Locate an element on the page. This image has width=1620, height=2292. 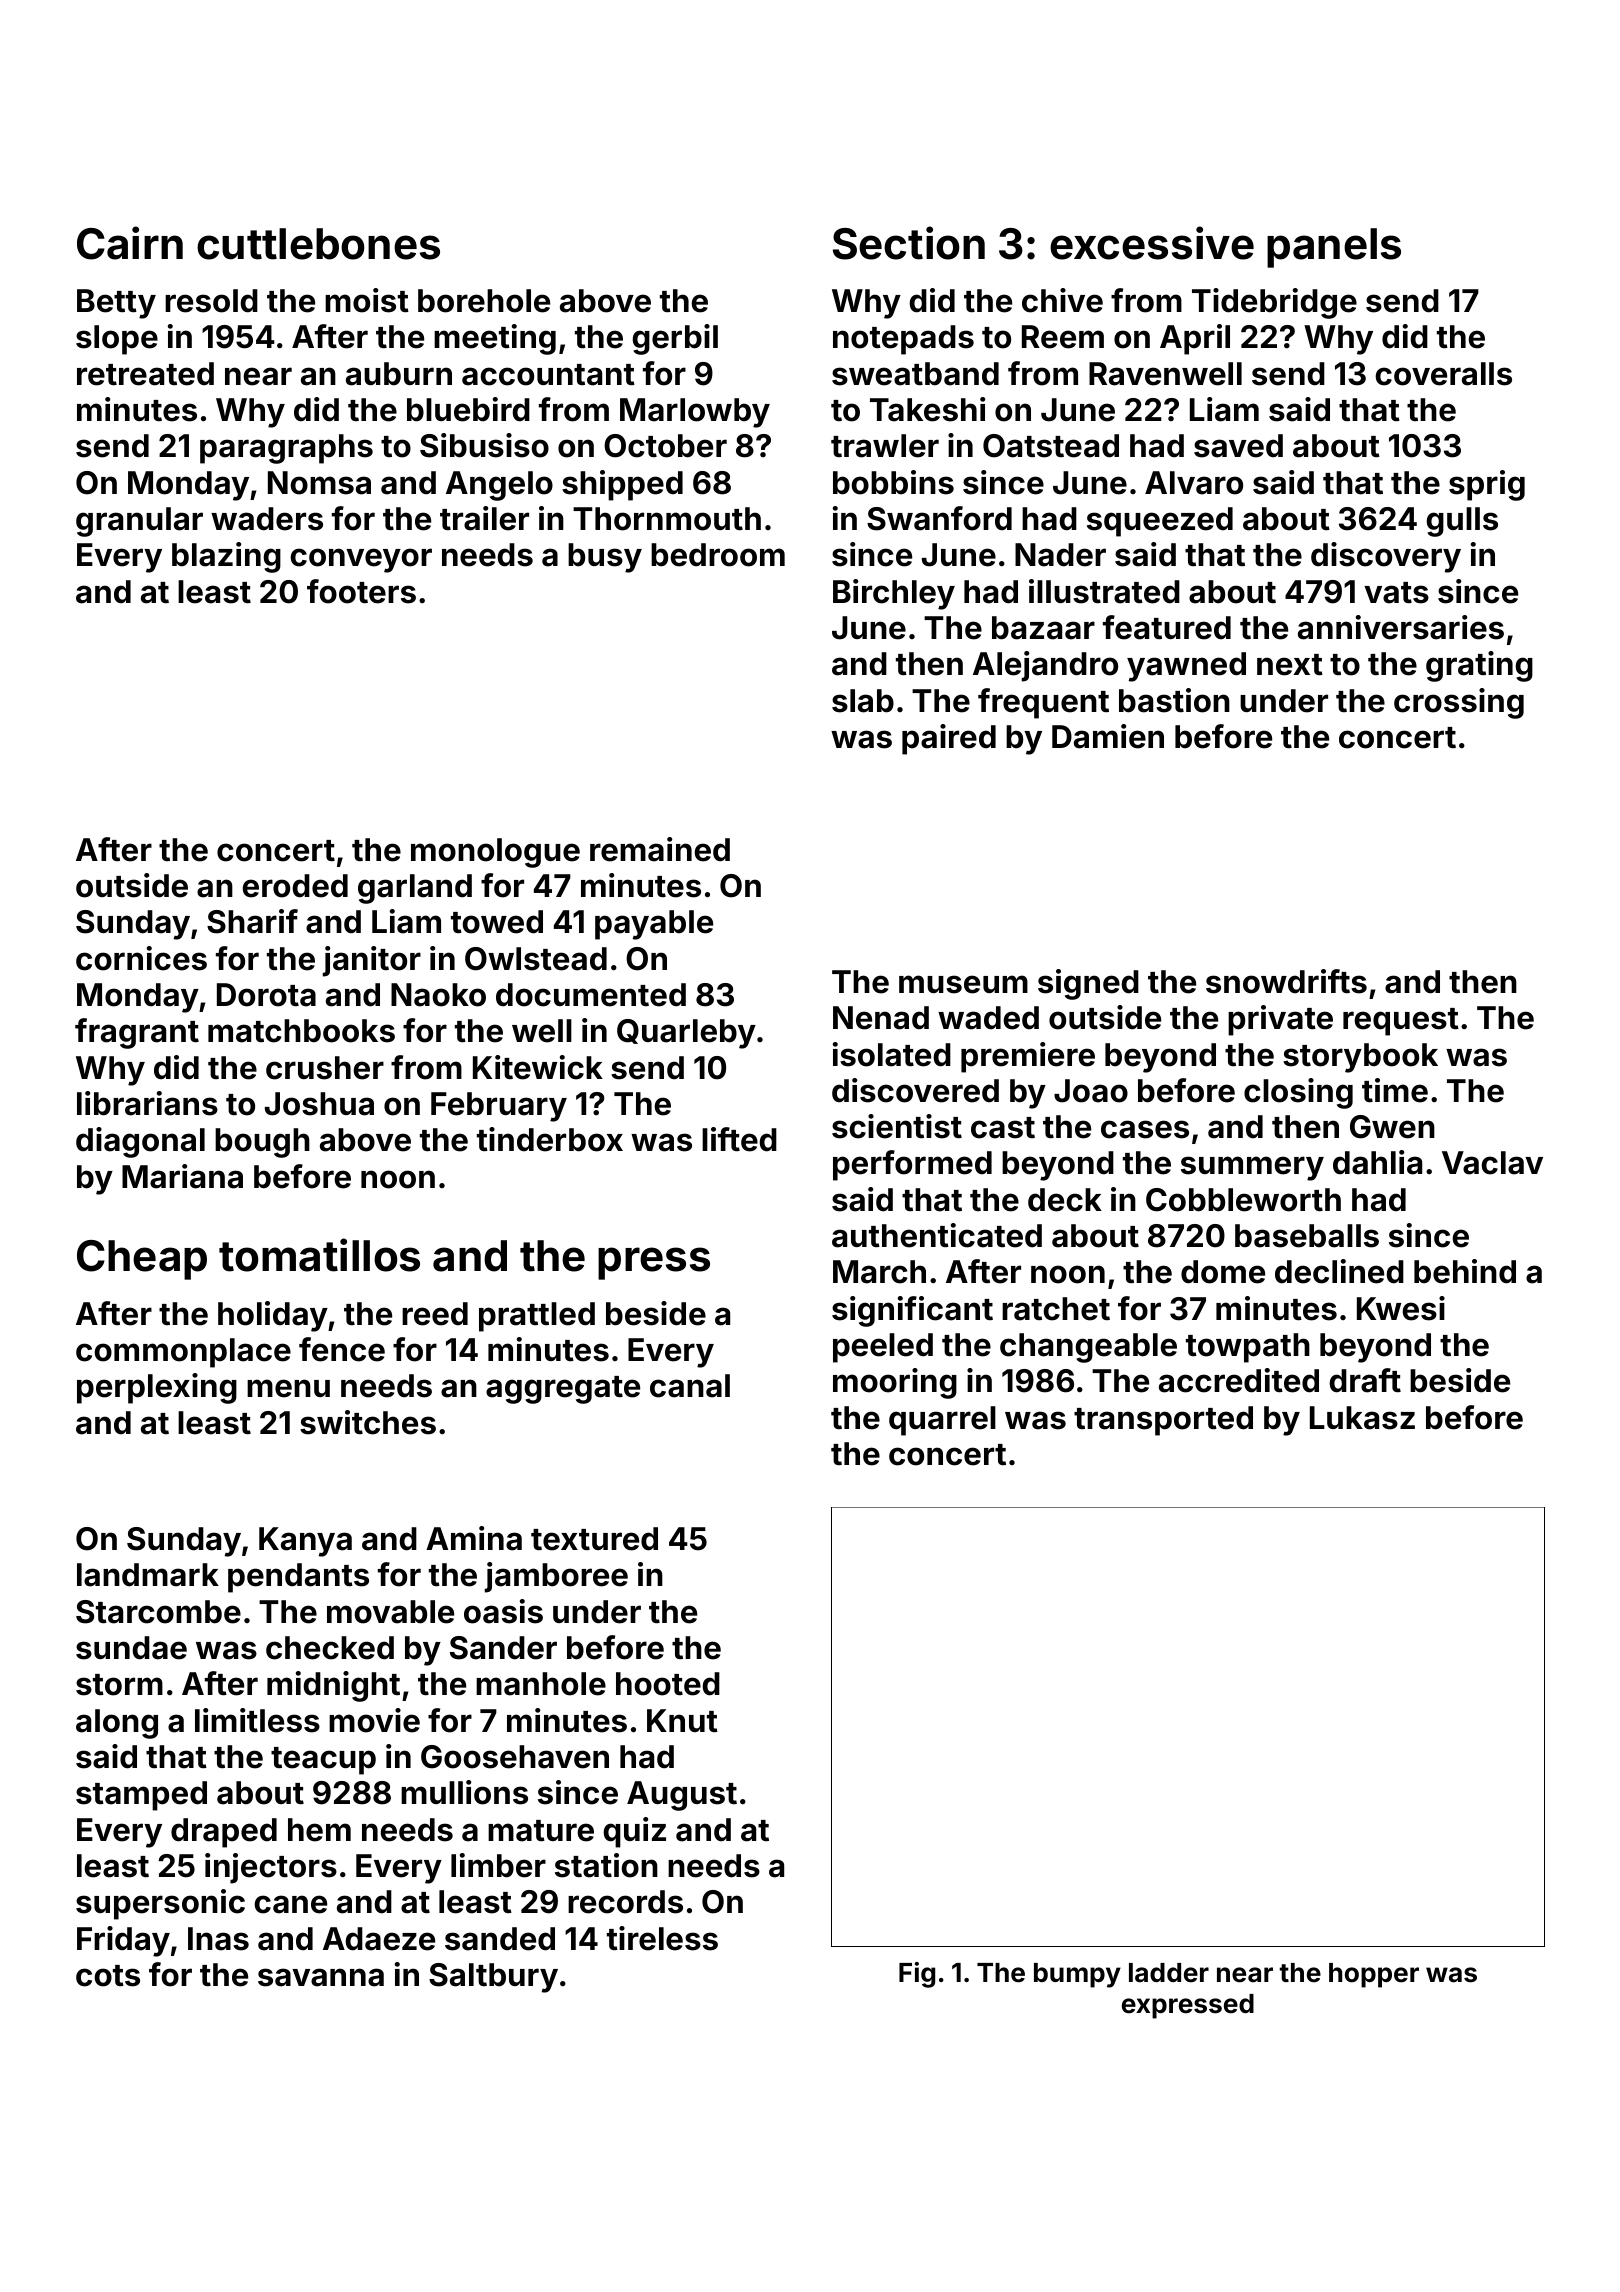
cornices is located at coordinates (141, 958).
